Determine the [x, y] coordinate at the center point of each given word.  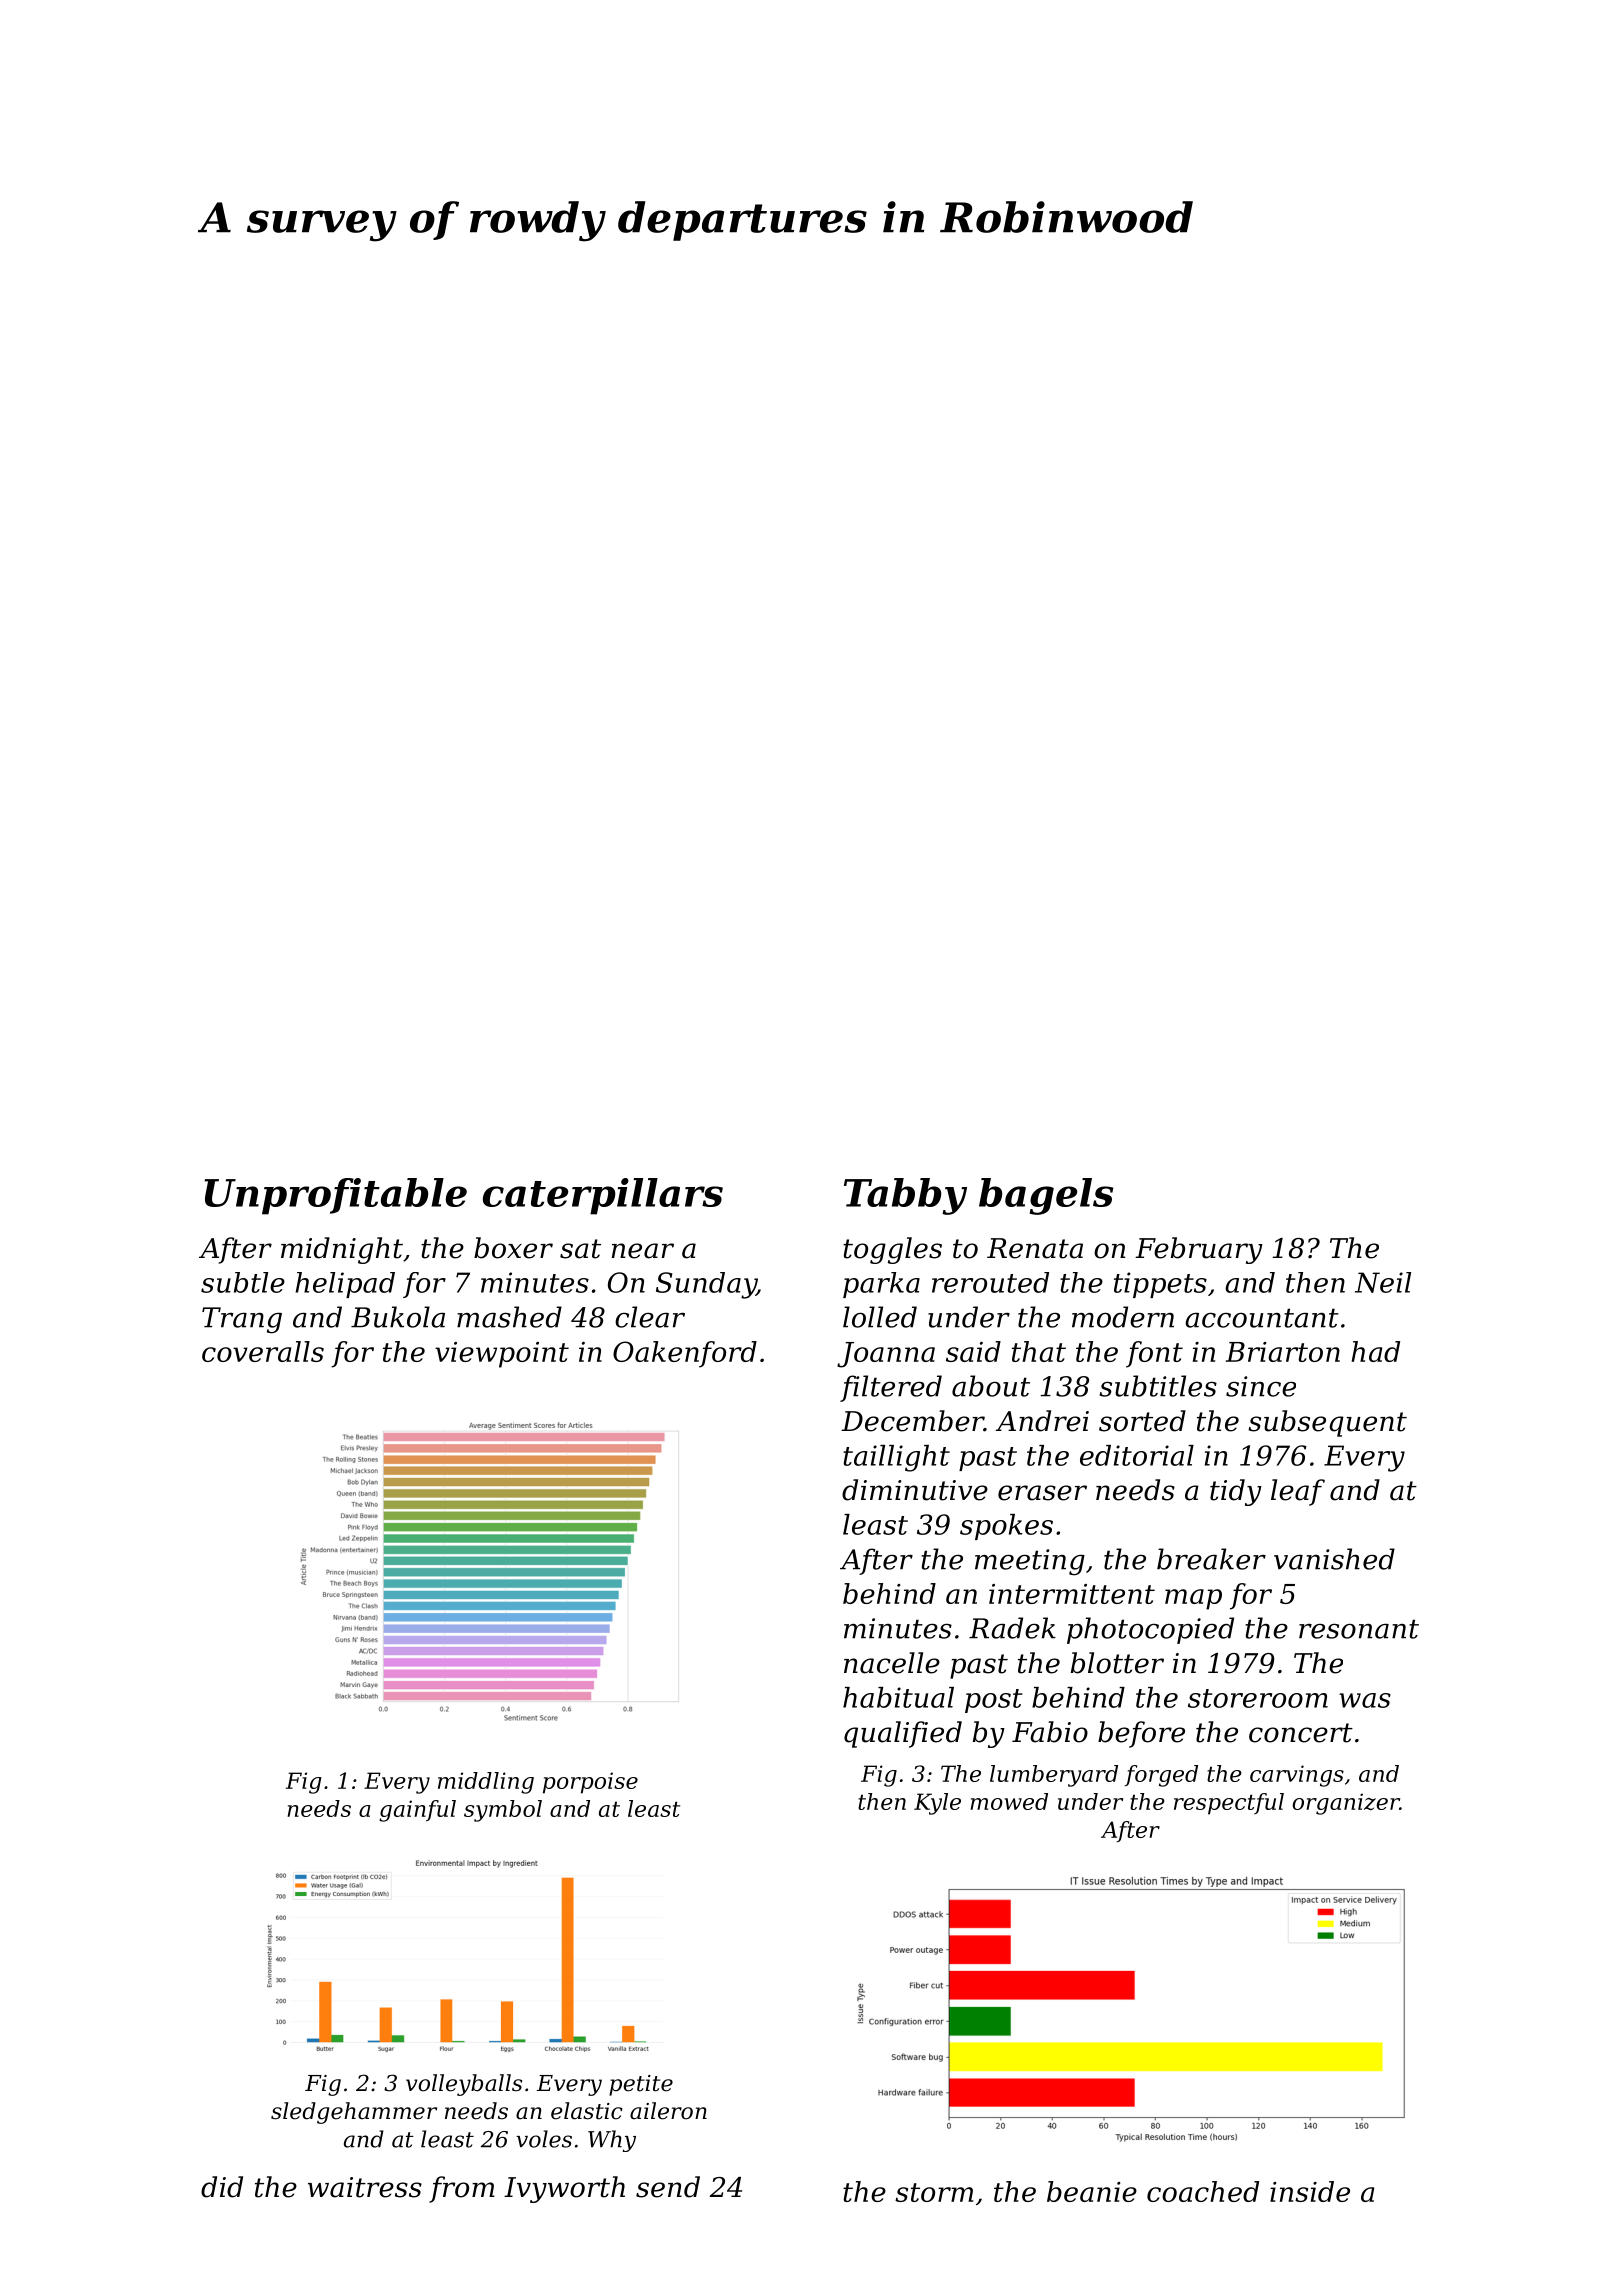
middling [486, 1783]
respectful [1229, 1804]
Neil [1383, 1282]
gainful [417, 1811]
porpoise [590, 1783]
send [668, 2187]
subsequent [1327, 1423]
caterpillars [603, 1196]
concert [1301, 1733]
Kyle [937, 1804]
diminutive [915, 1490]
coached [1203, 2191]
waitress [365, 2187]
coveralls [263, 1351]
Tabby [905, 1196]
